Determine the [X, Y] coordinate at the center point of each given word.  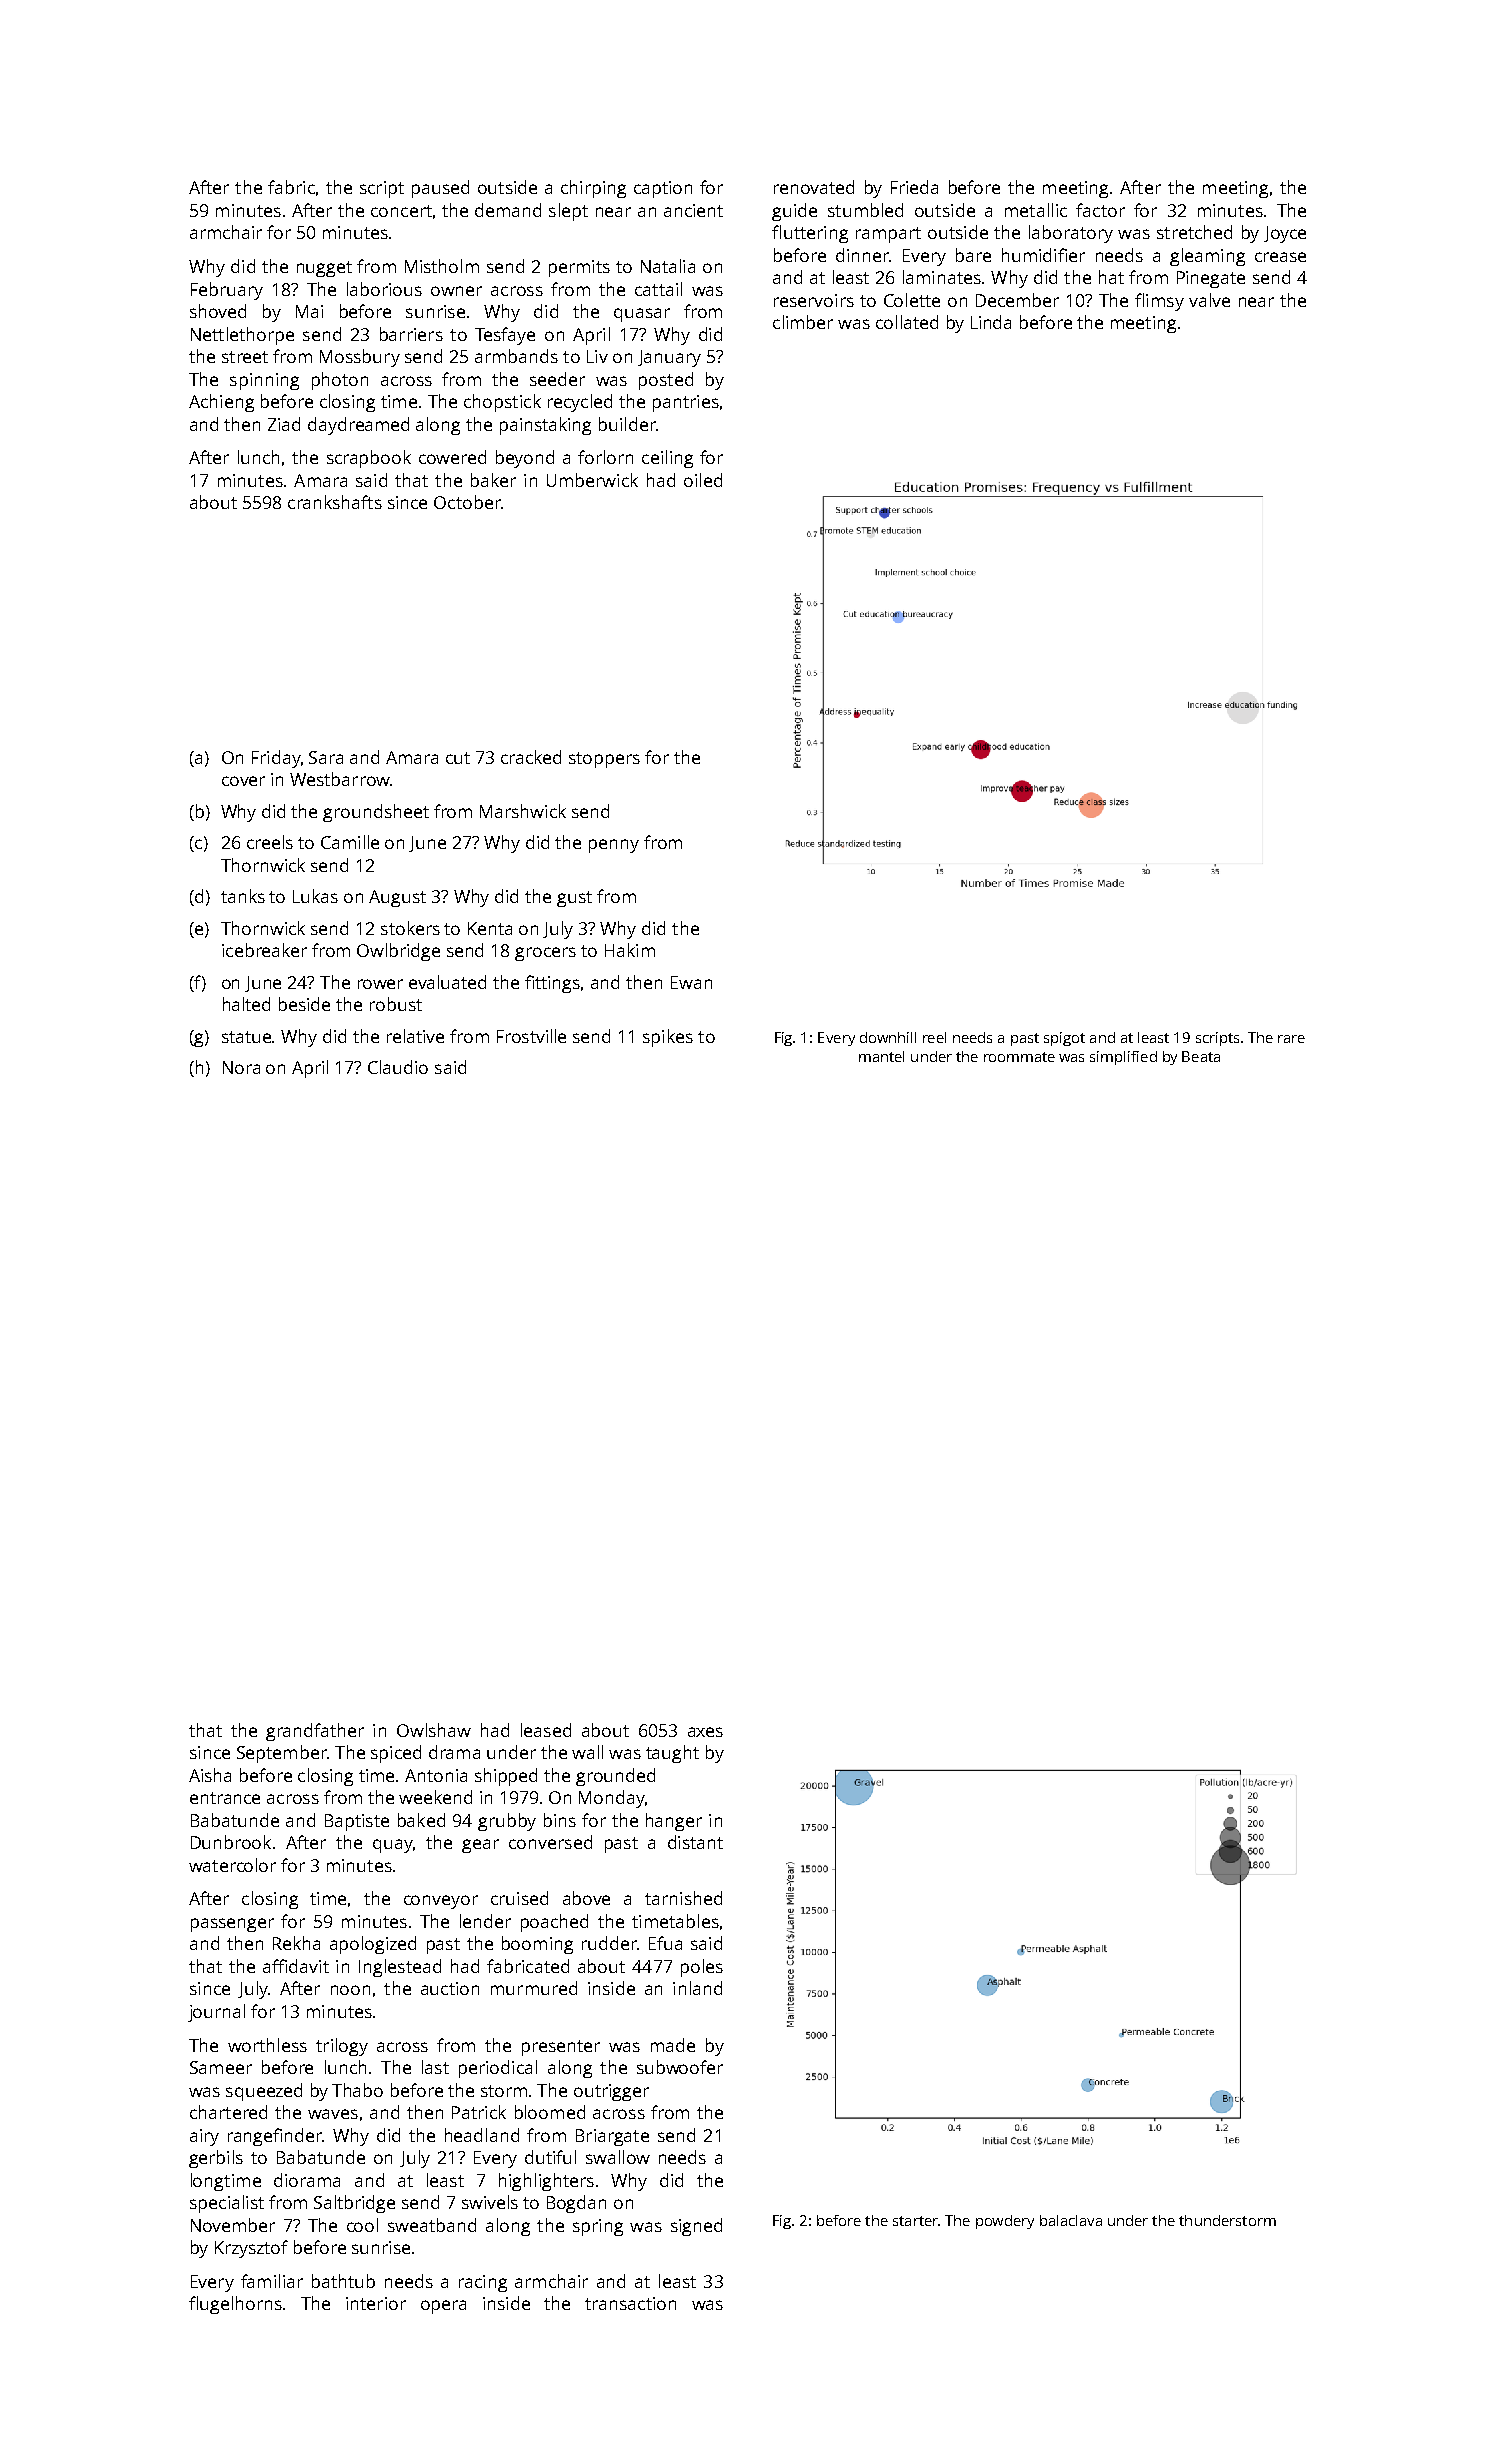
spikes [668, 1038]
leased [546, 1730]
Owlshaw [434, 1730]
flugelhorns [235, 2305]
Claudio [398, 1067]
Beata [1201, 1056]
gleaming [1207, 257]
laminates [942, 277]
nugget [324, 269]
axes [705, 1732]
